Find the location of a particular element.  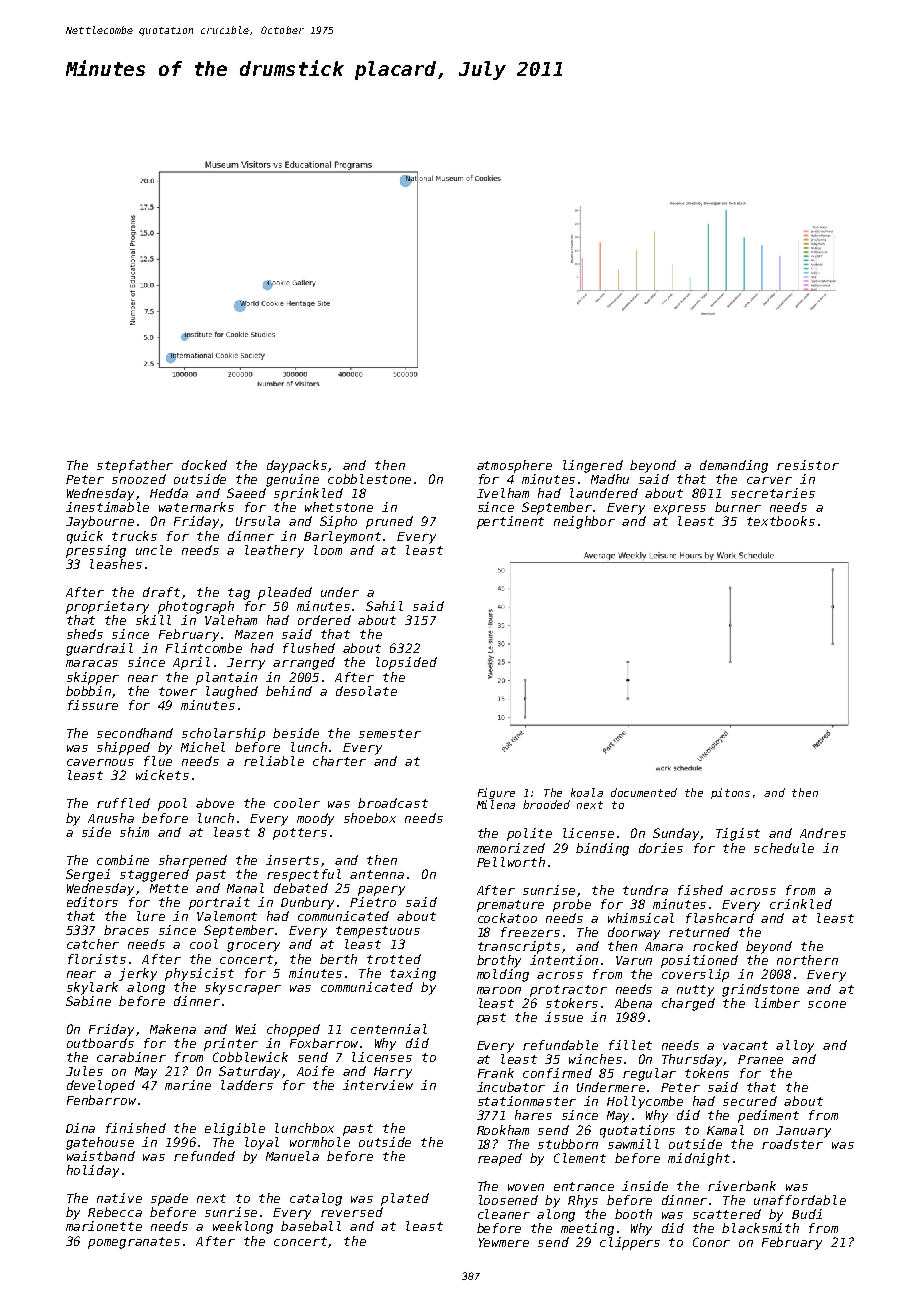

Mette is located at coordinates (169, 888).
